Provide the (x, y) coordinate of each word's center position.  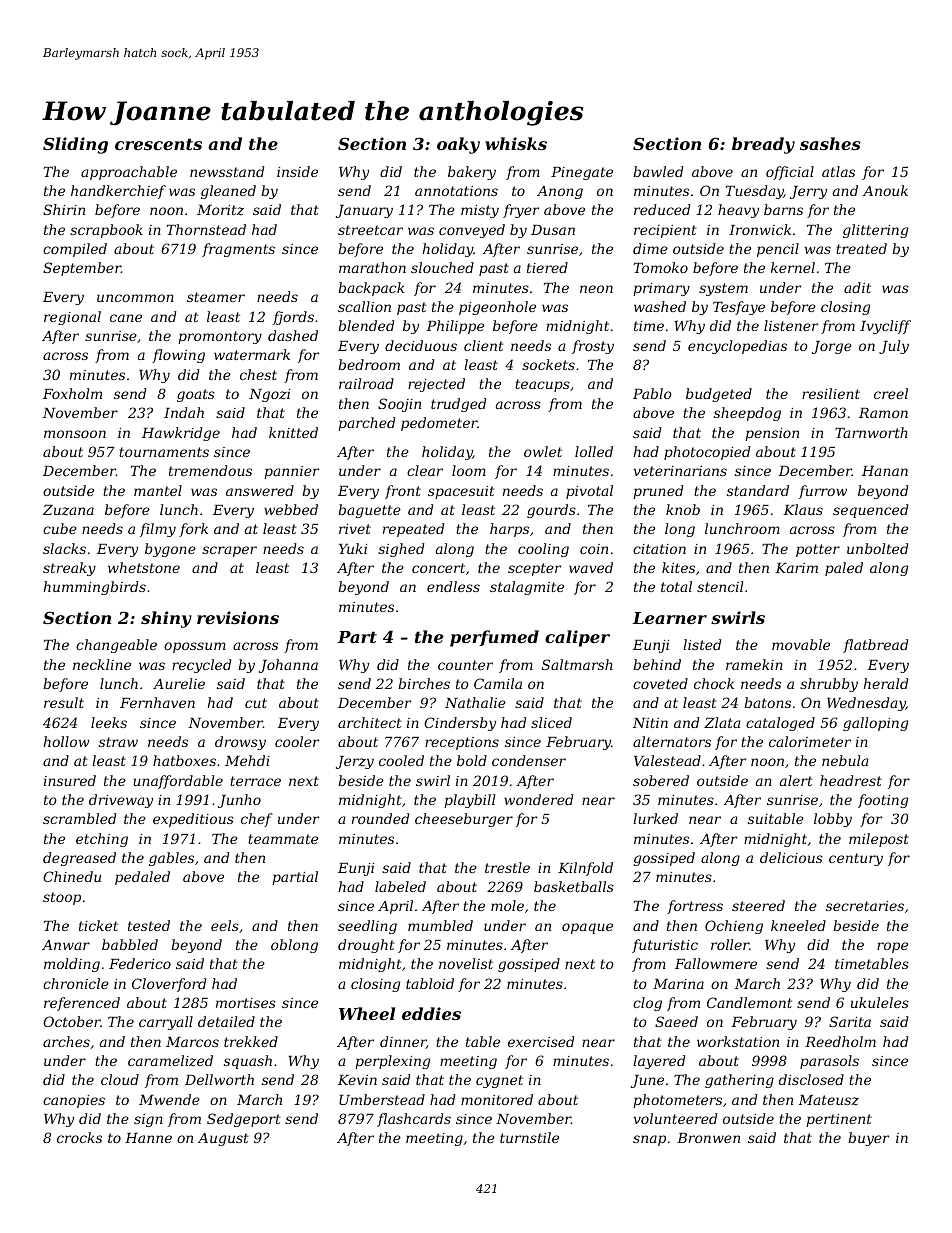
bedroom (369, 364)
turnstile (529, 1137)
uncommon (135, 298)
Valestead (667, 760)
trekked (251, 1041)
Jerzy (355, 762)
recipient (665, 231)
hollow (67, 741)
